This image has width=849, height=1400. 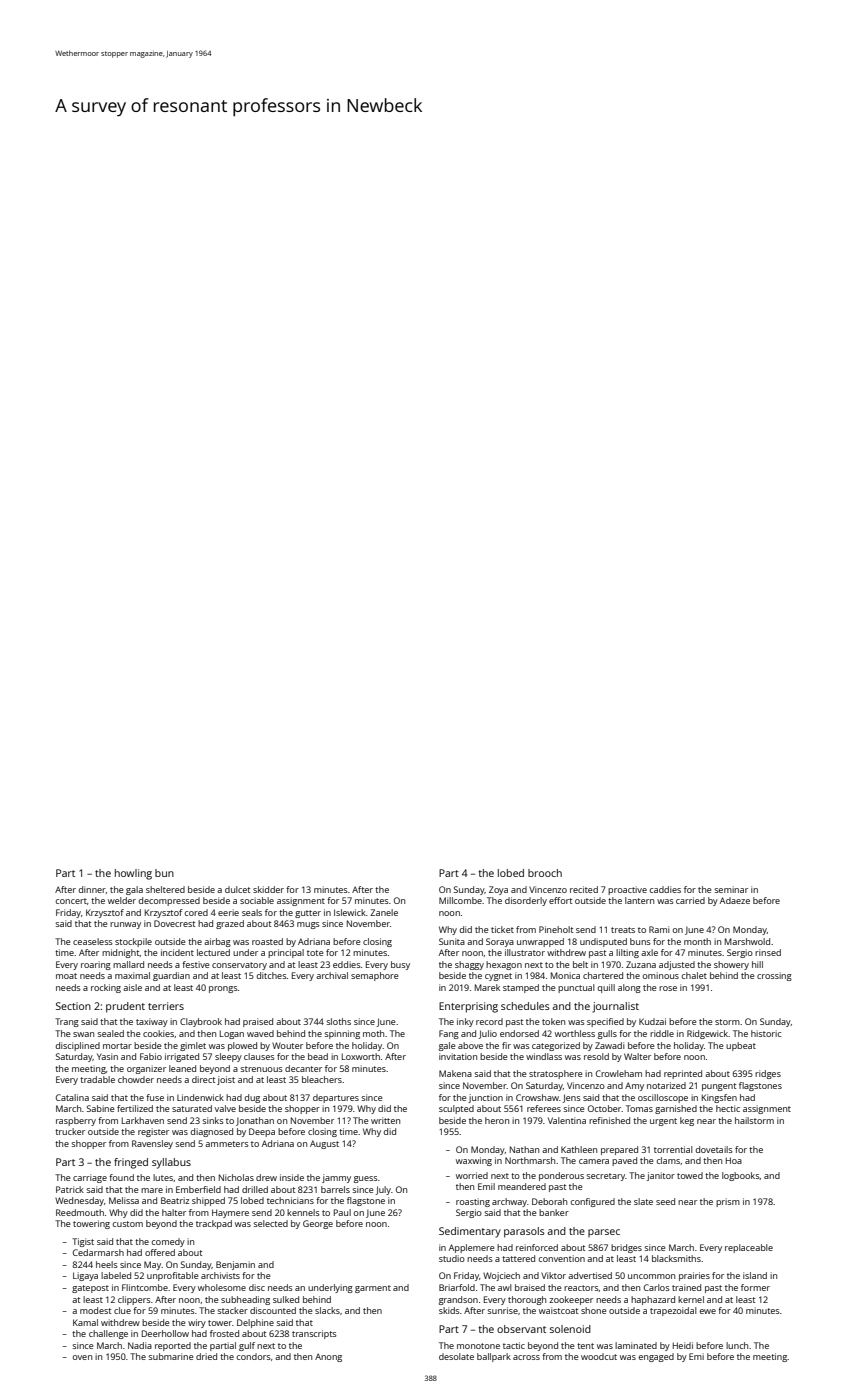 I want to click on terriers, so click(x=166, y=1006).
